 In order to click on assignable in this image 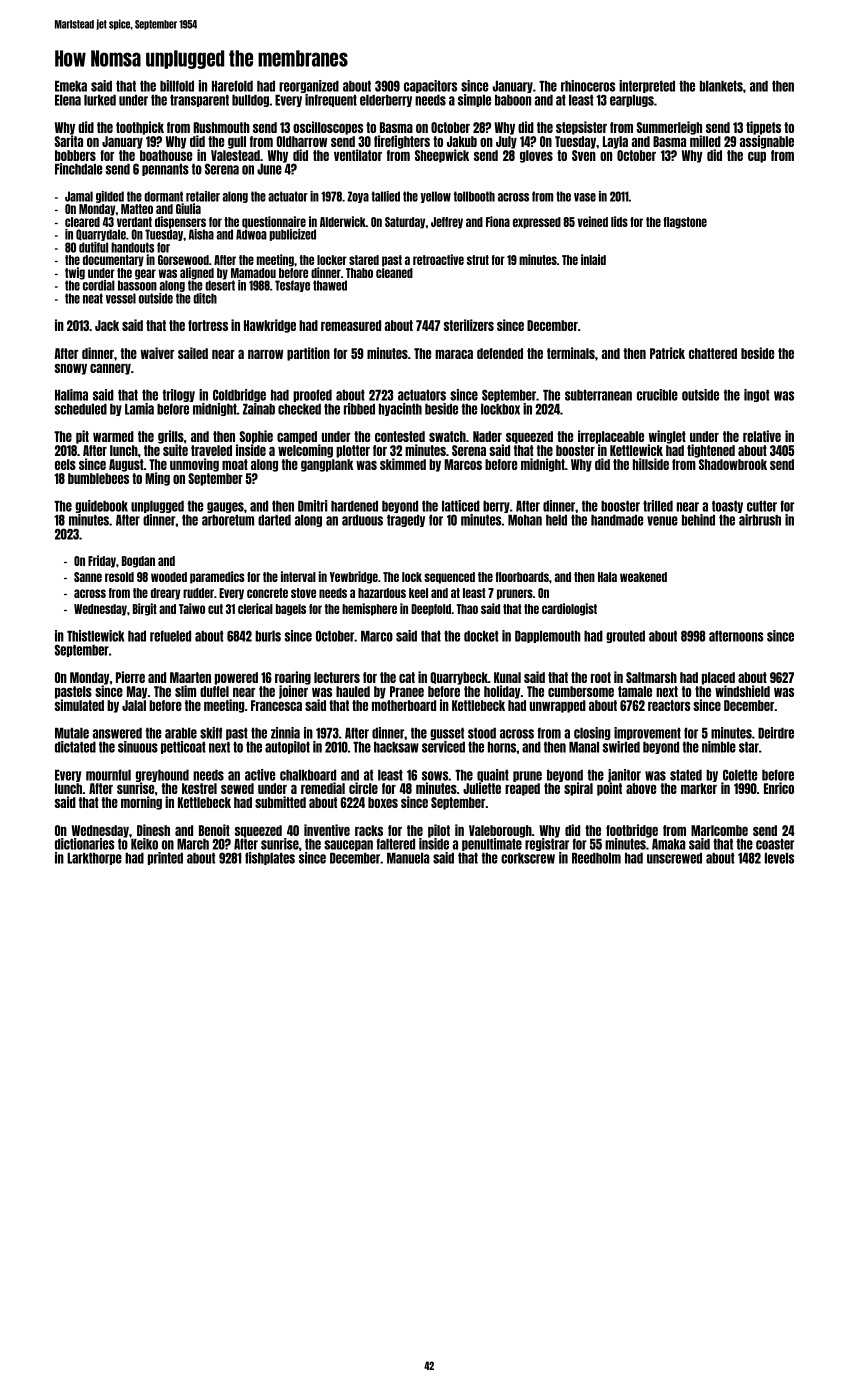, I will do `click(767, 142)`.
